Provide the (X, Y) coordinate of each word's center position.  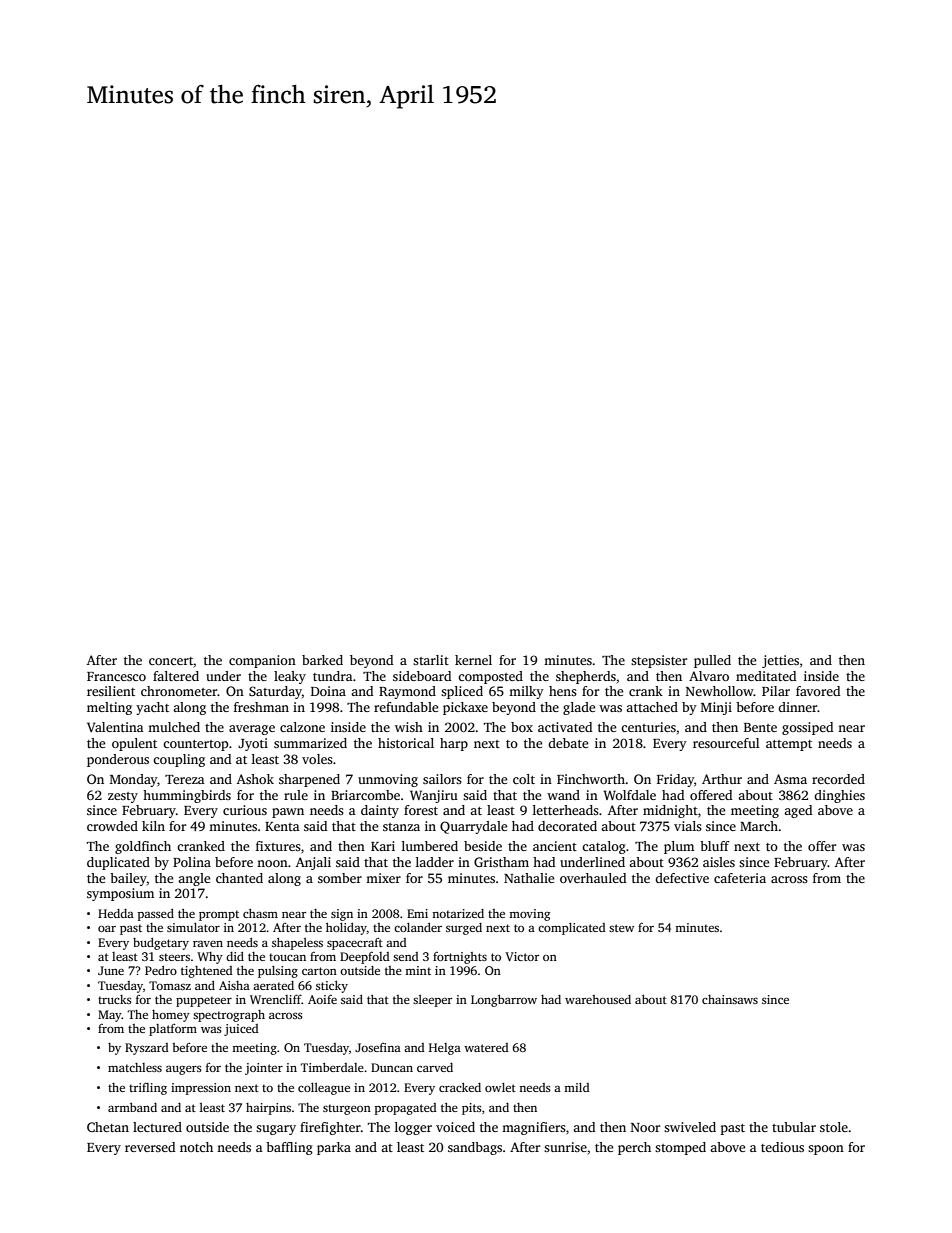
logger (413, 1128)
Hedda (116, 913)
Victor (522, 956)
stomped (680, 1148)
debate (568, 743)
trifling (148, 1089)
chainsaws (730, 999)
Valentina (115, 727)
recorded (838, 779)
